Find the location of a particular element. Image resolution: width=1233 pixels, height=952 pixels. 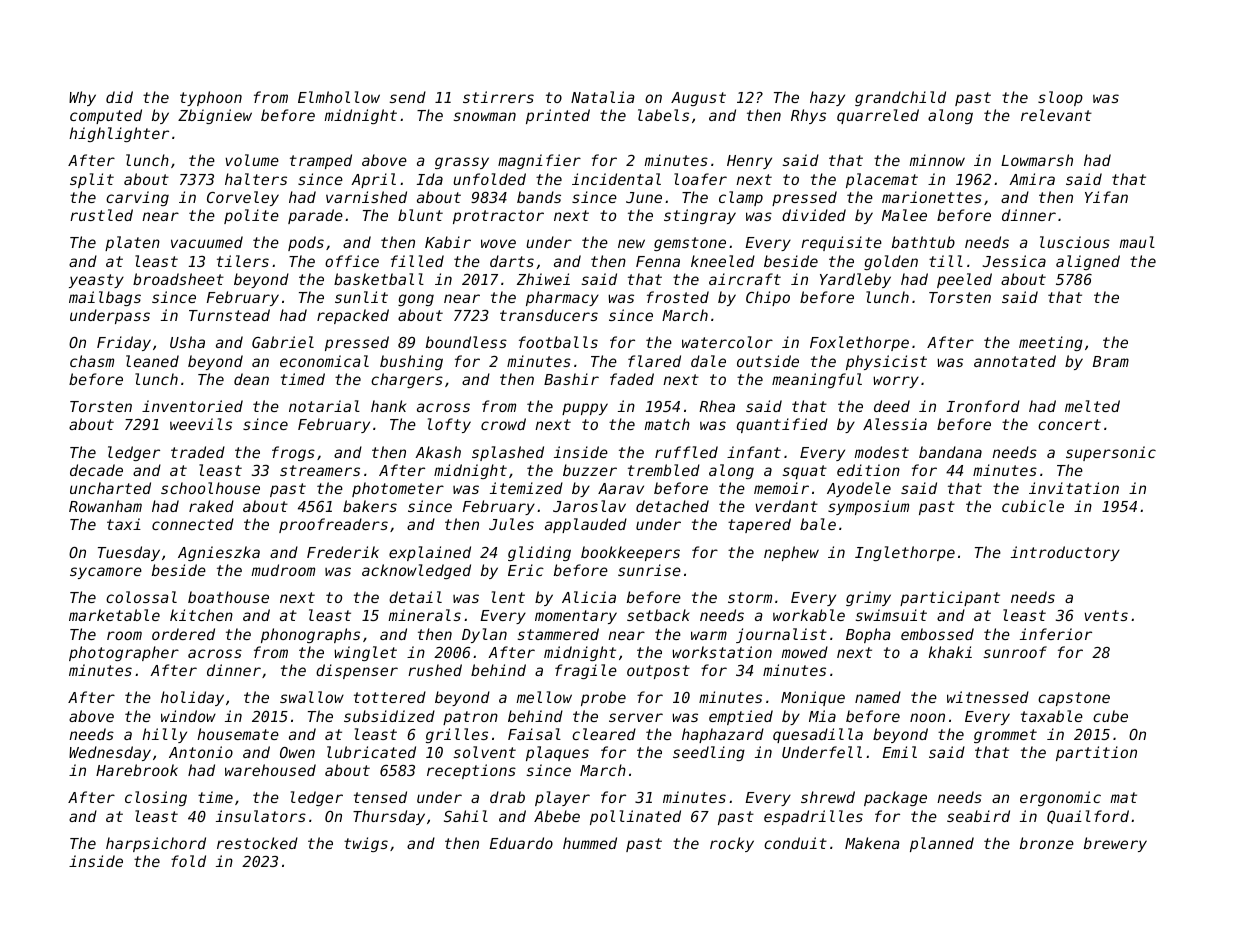

relevant is located at coordinates (1056, 115).
